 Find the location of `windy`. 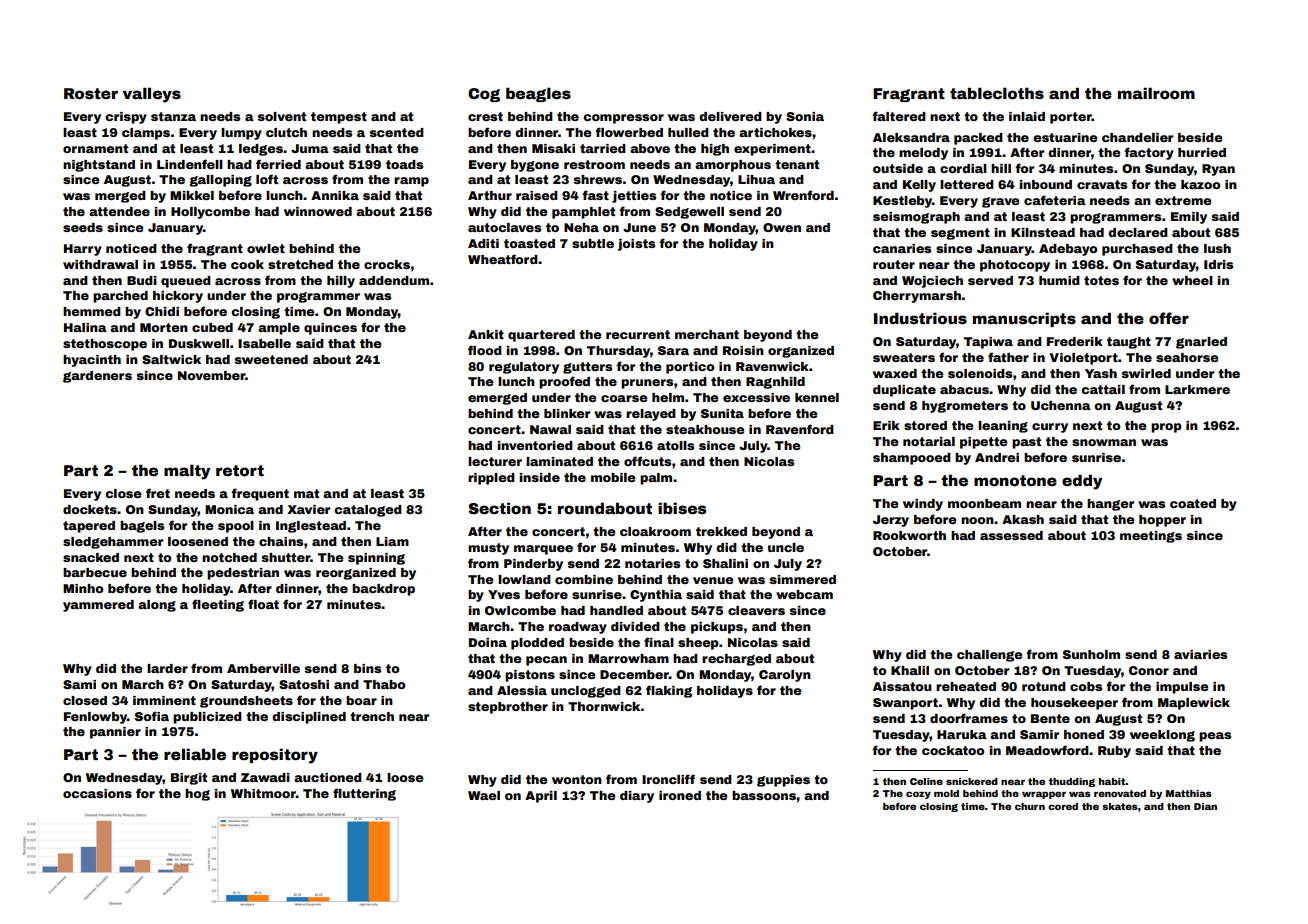

windy is located at coordinates (923, 505).
